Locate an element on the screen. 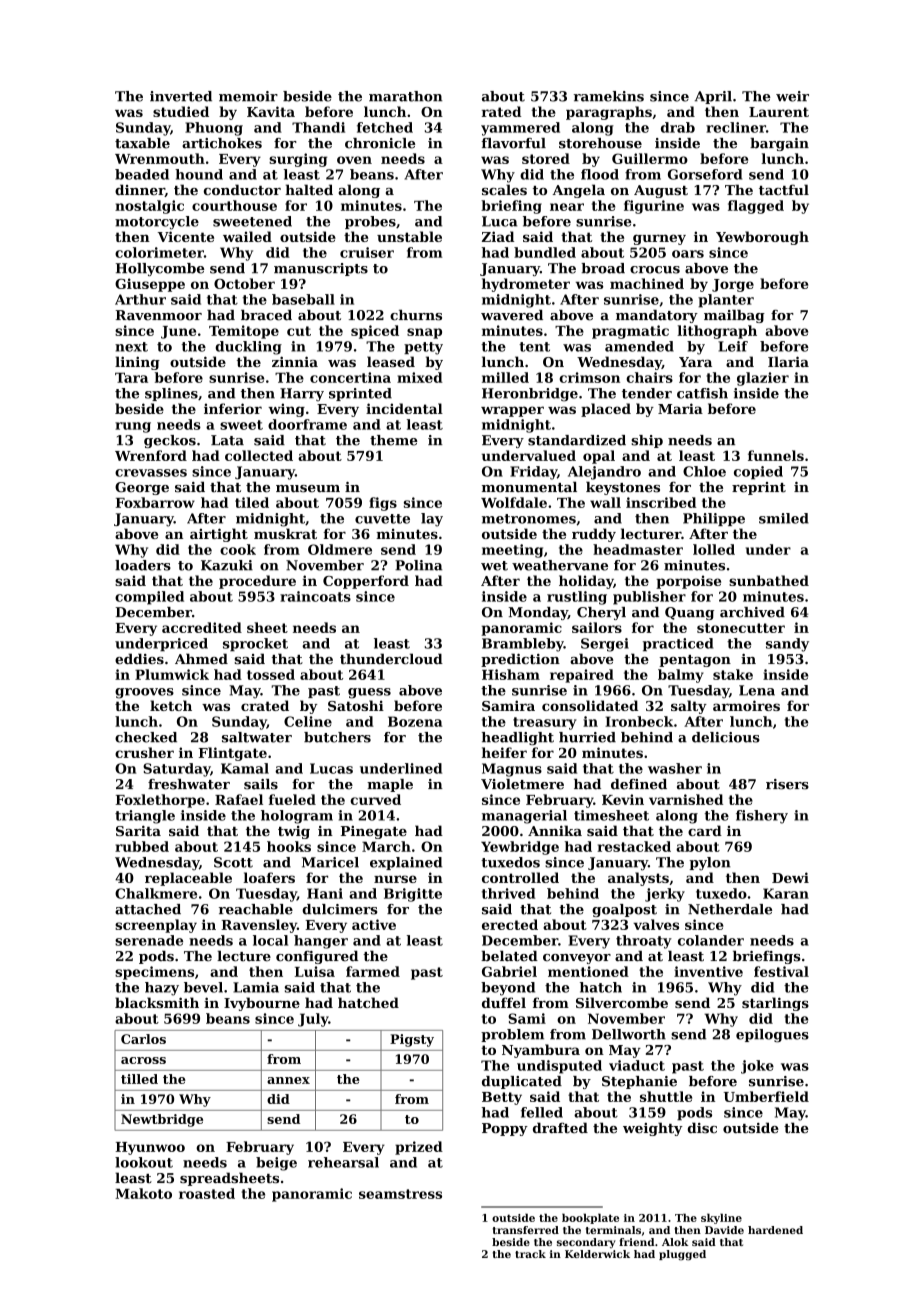  cuvette is located at coordinates (382, 519).
